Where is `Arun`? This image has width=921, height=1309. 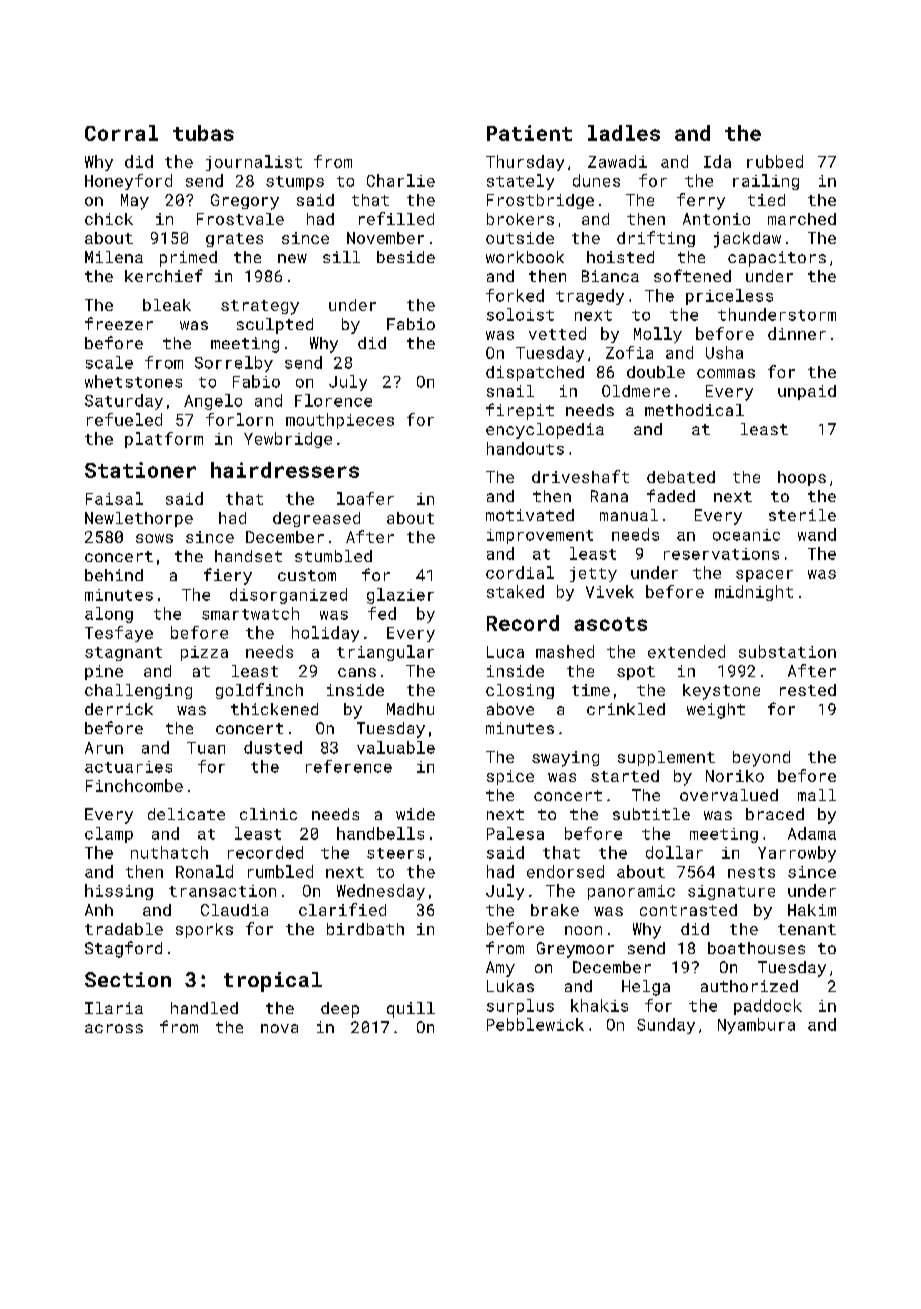
Arun is located at coordinates (104, 748).
